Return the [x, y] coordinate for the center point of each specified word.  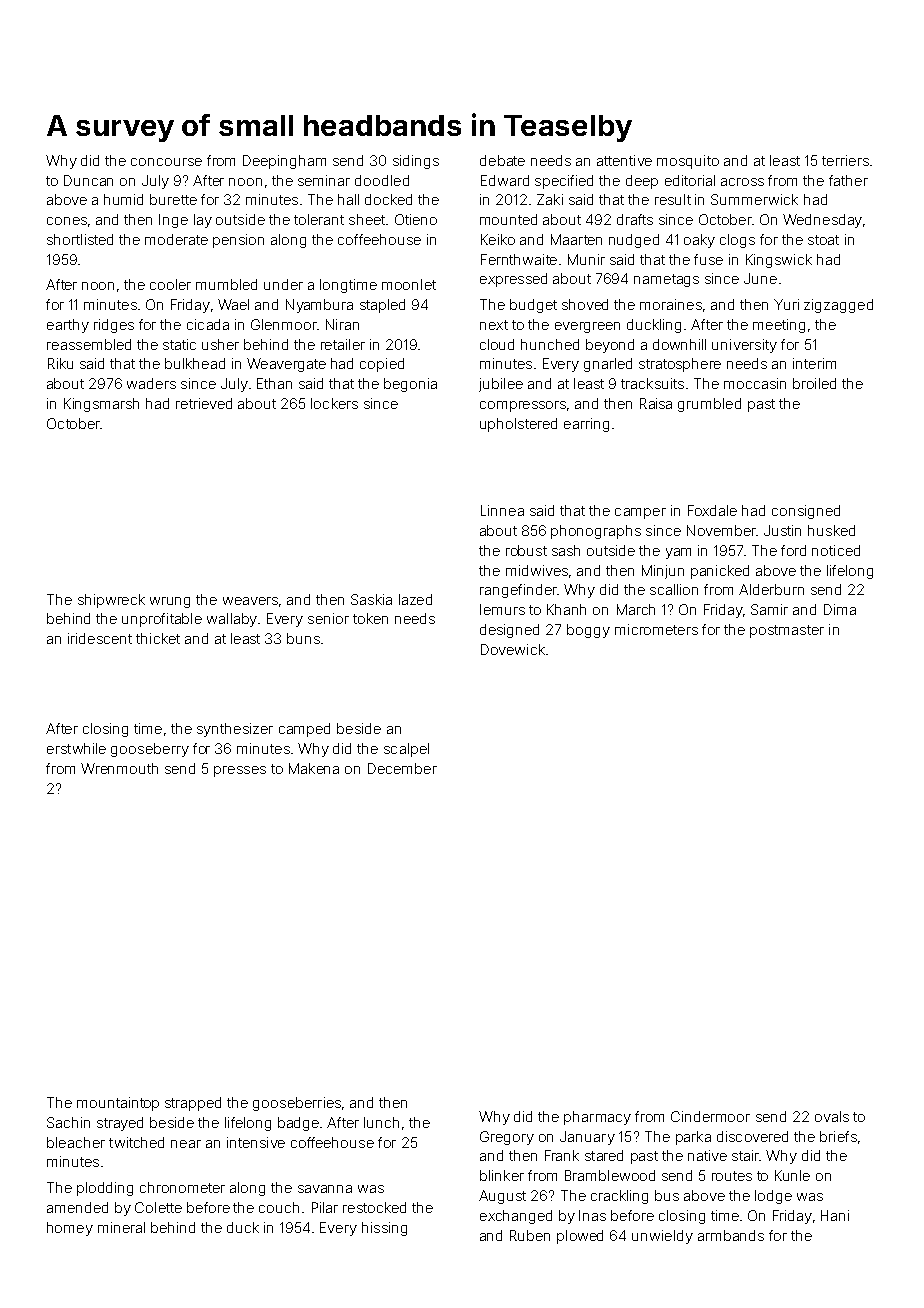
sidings [416, 162]
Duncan [88, 180]
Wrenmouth [119, 768]
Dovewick [513, 649]
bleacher [76, 1142]
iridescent [100, 638]
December [402, 768]
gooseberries [297, 1104]
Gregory [507, 1138]
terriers [845, 160]
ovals [832, 1116]
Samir [769, 609]
